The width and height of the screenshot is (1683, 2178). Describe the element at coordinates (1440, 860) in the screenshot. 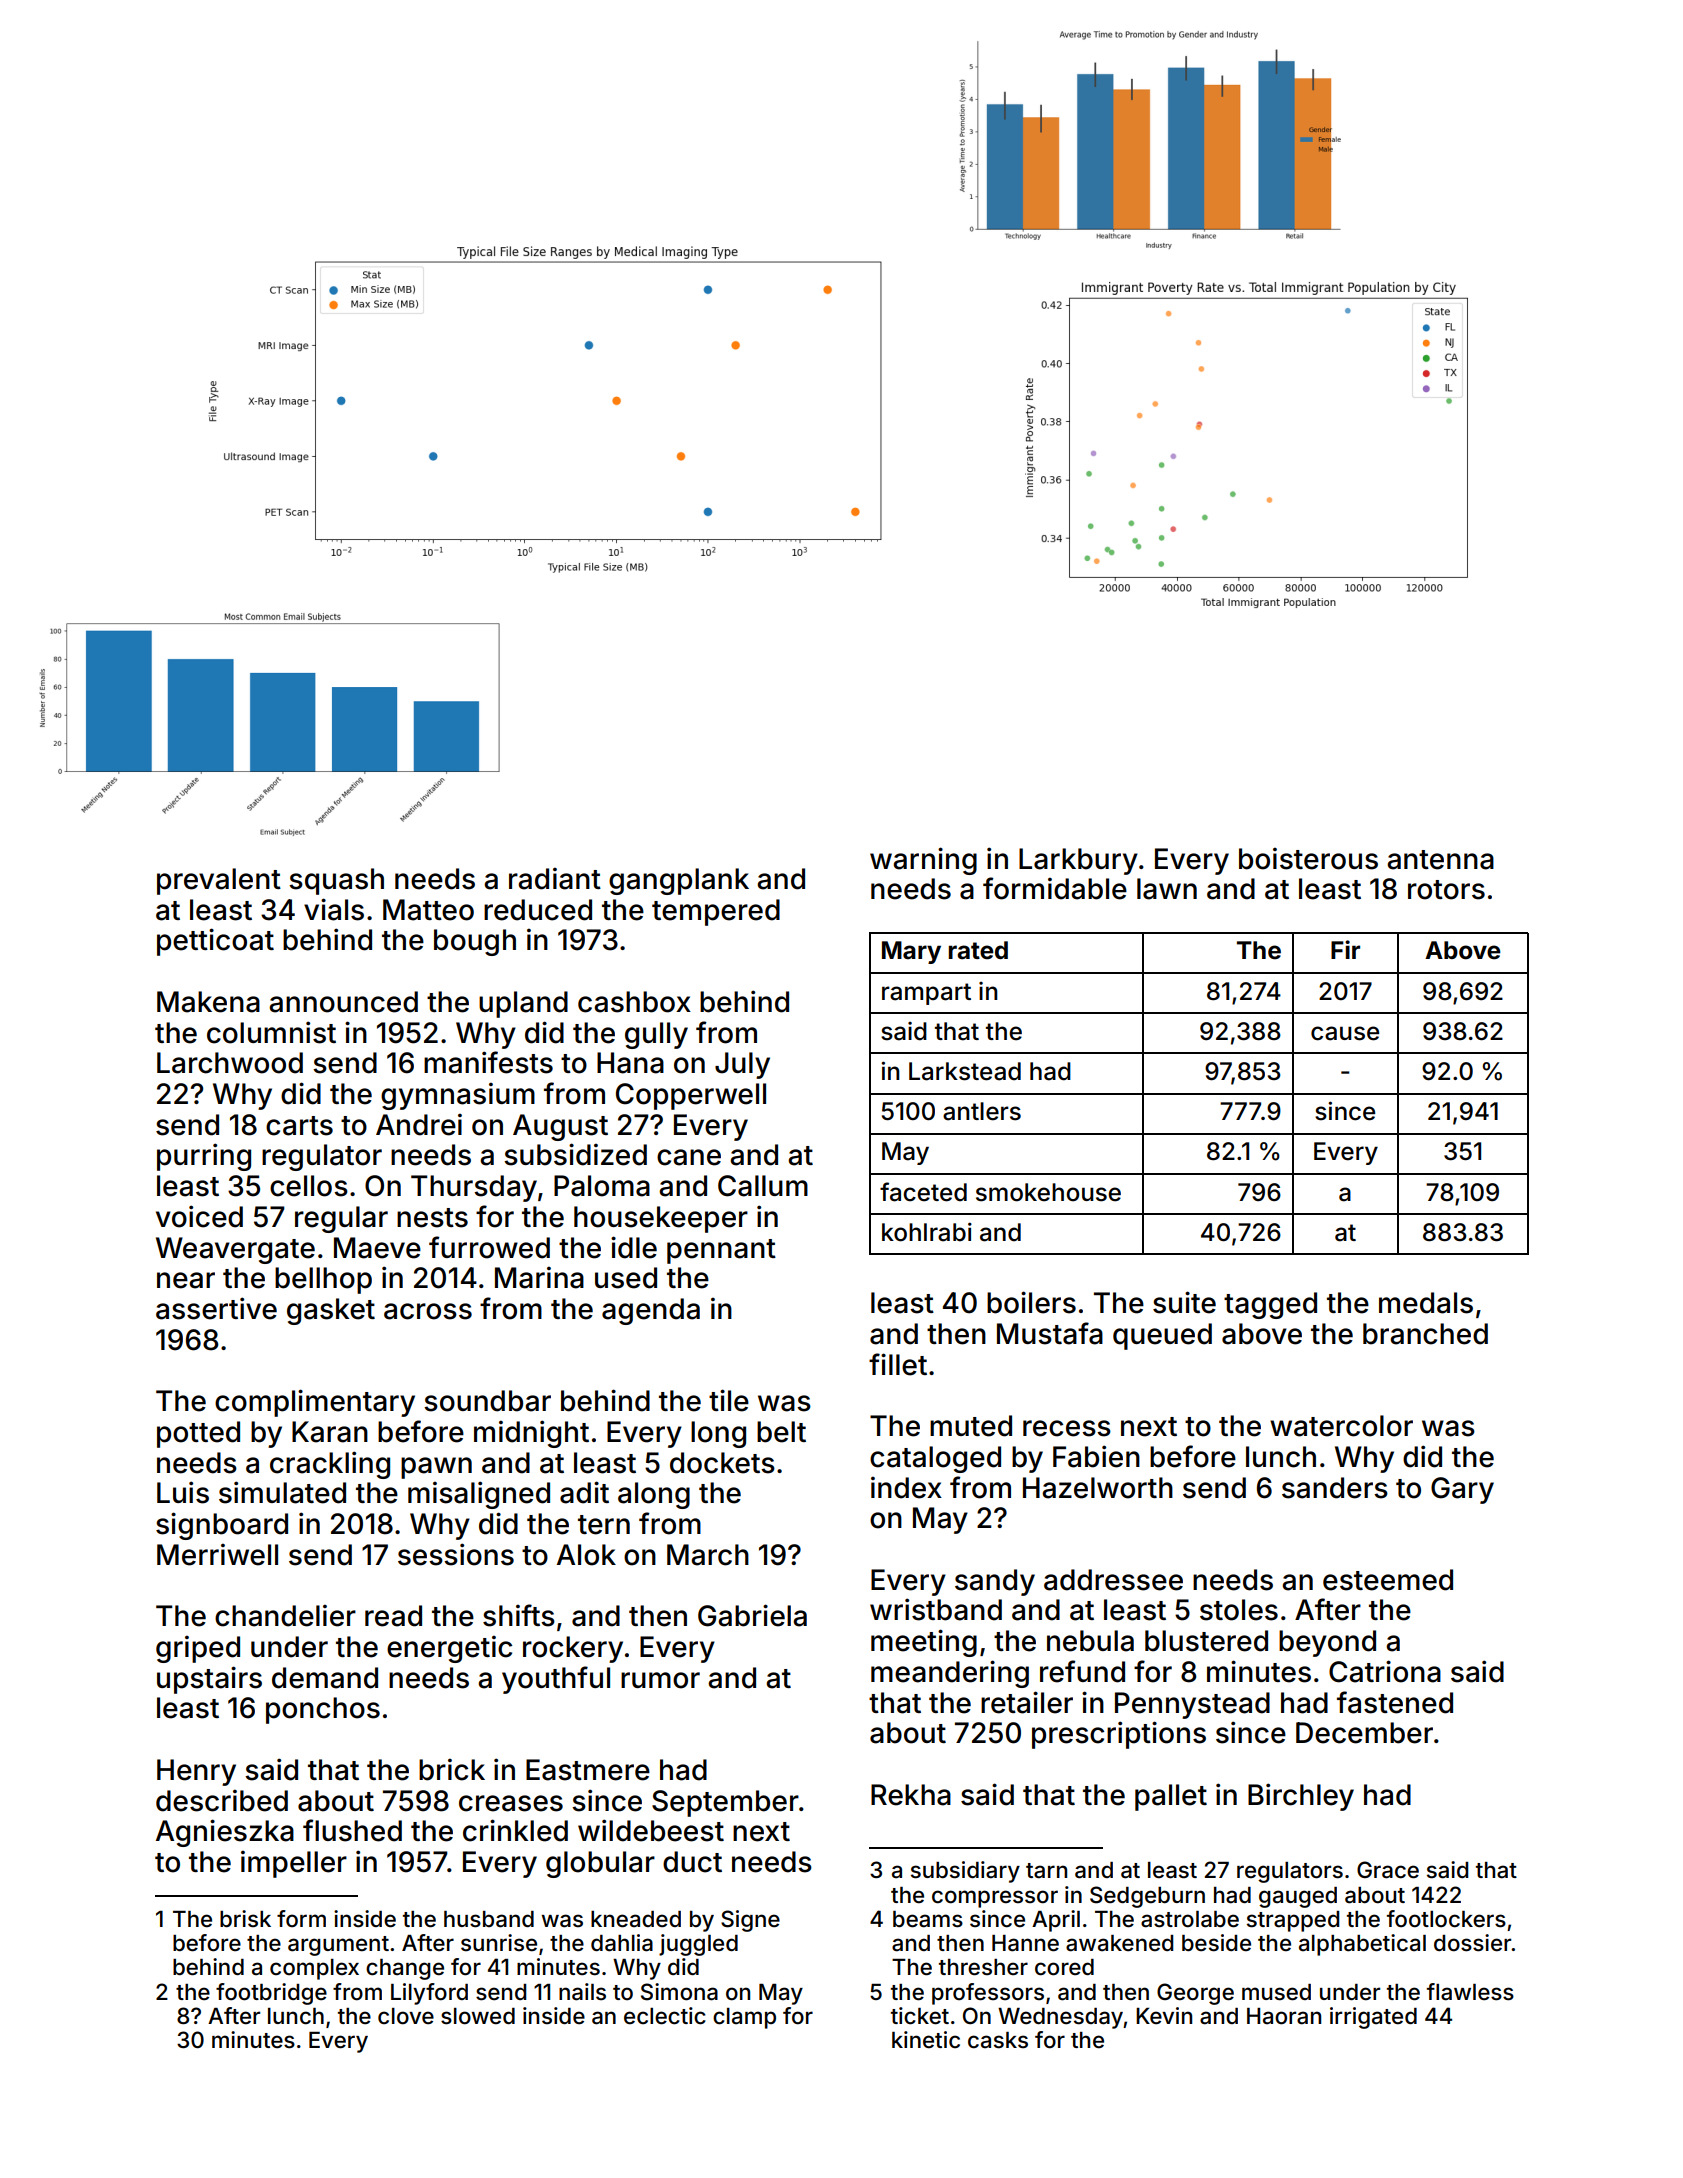

I see `antenna` at that location.
